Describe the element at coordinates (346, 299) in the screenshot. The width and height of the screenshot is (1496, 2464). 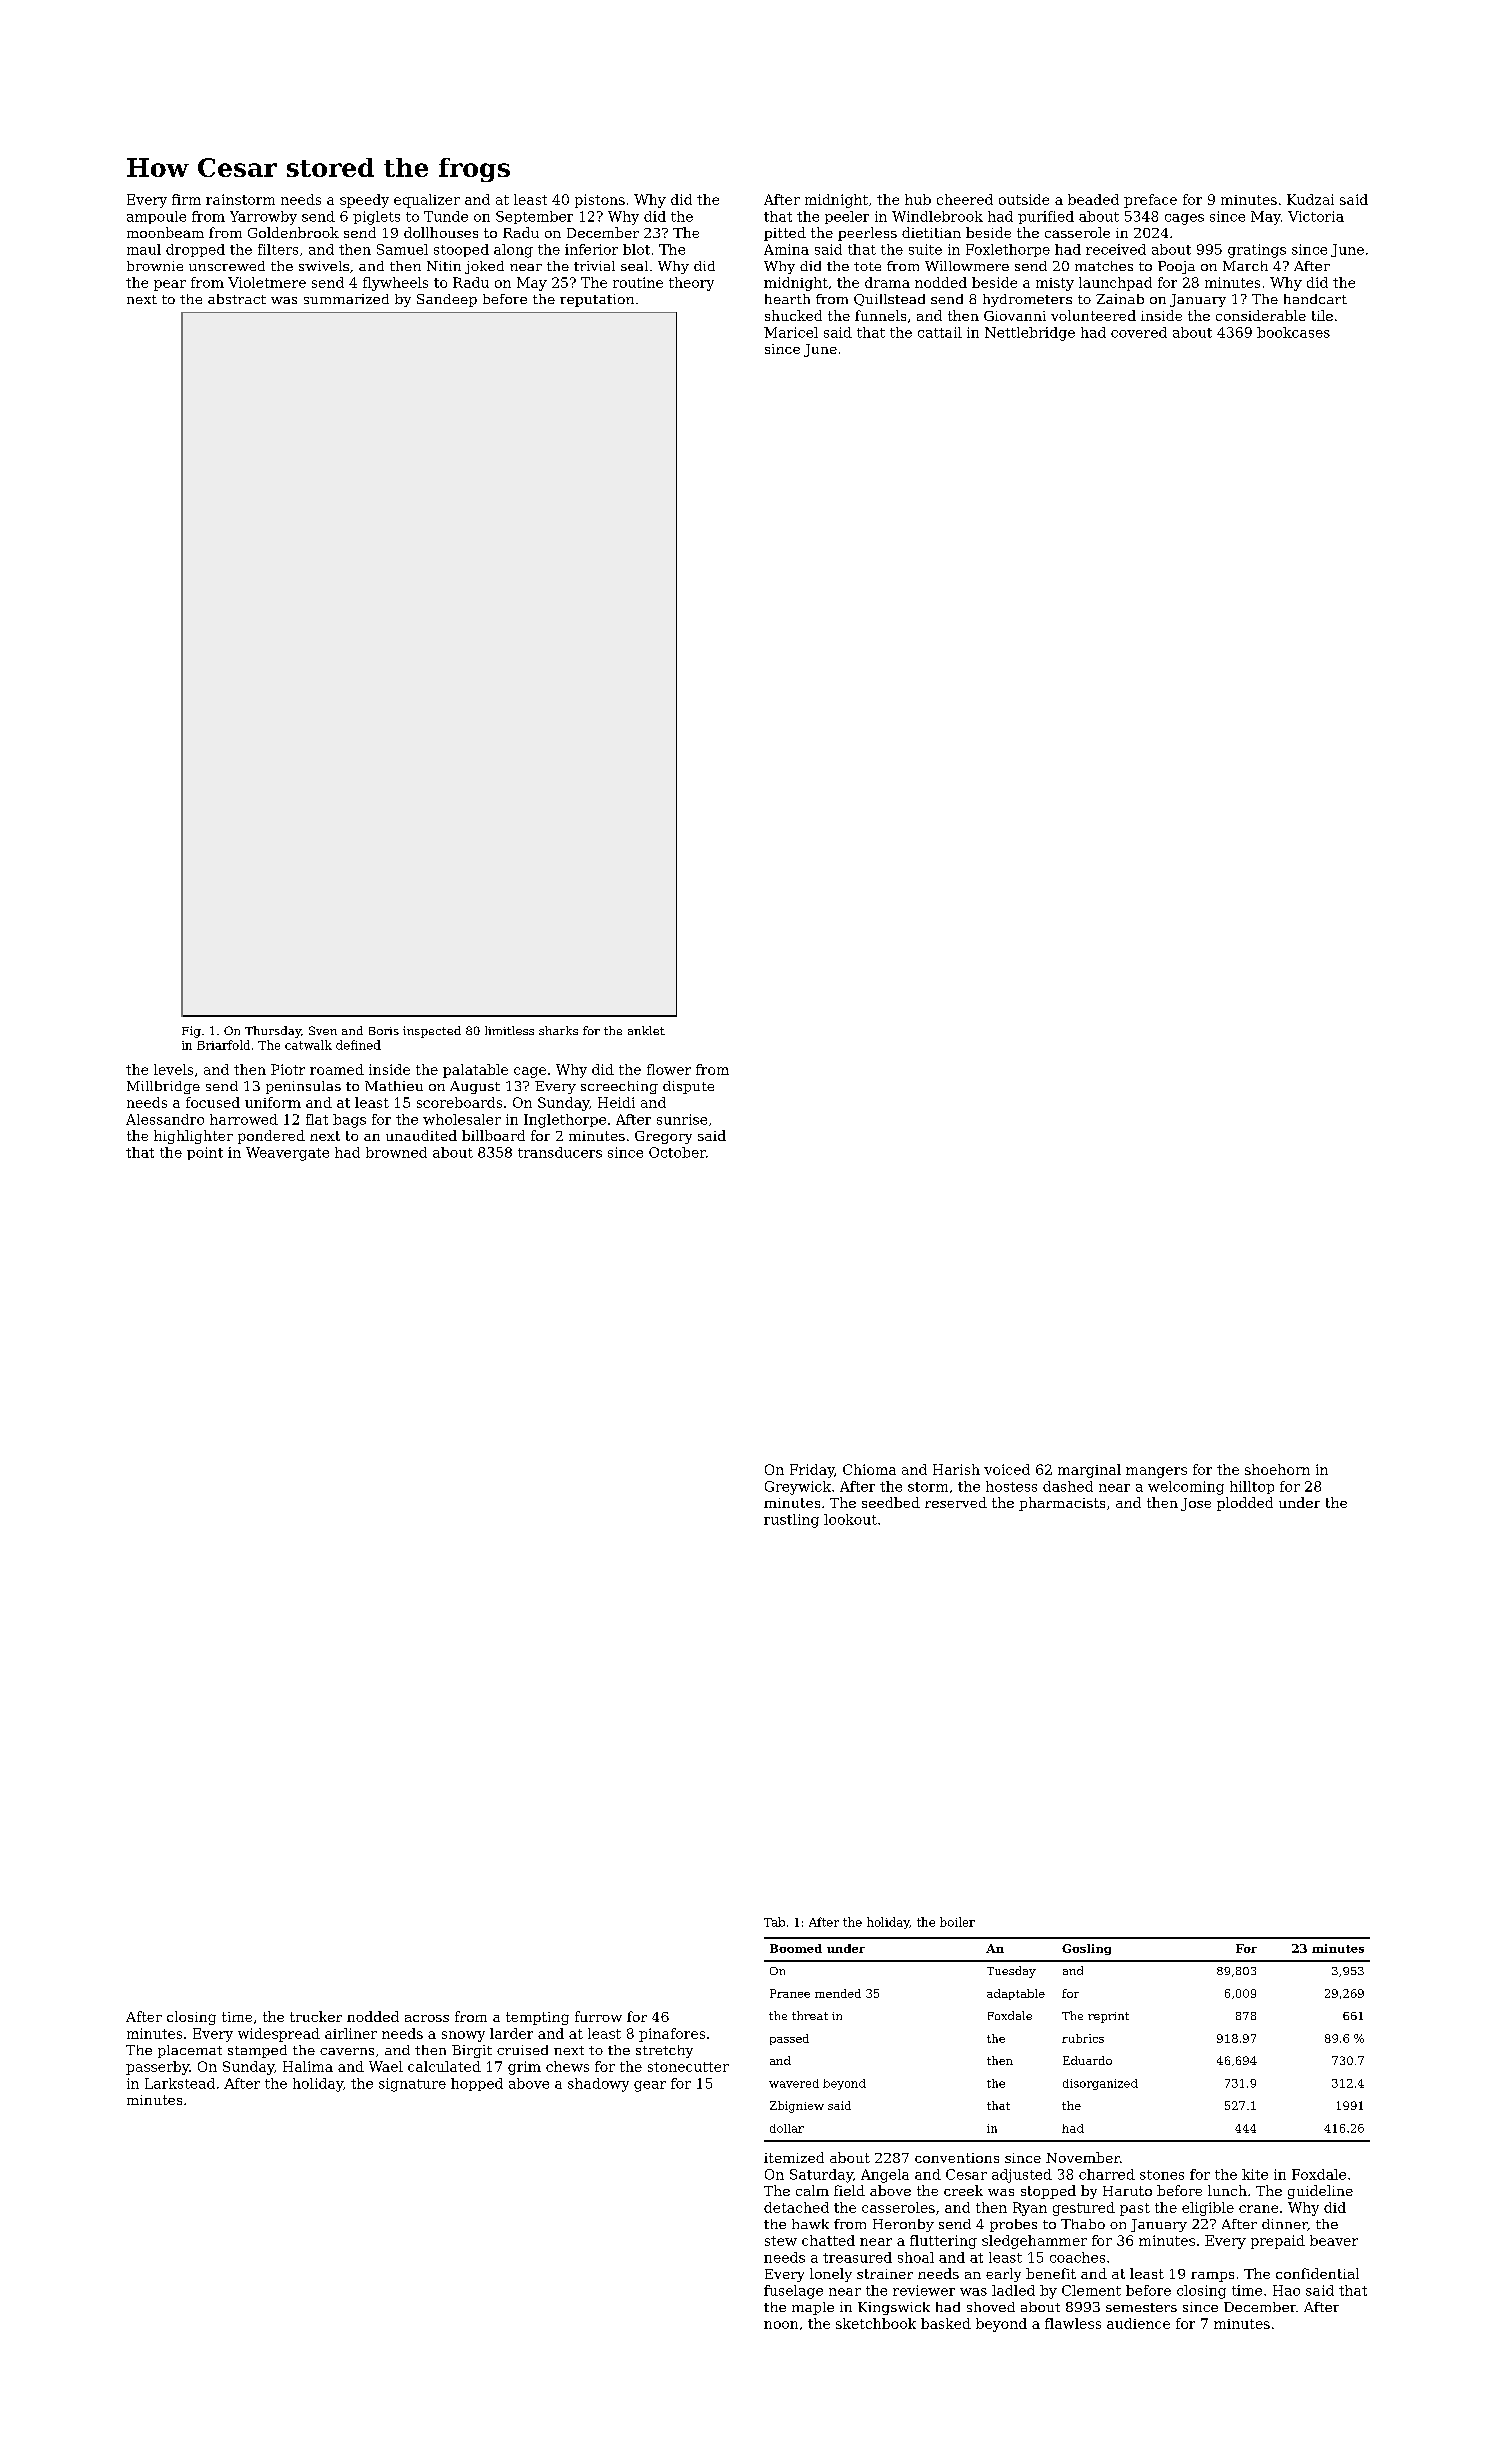
I see `summarized` at that location.
